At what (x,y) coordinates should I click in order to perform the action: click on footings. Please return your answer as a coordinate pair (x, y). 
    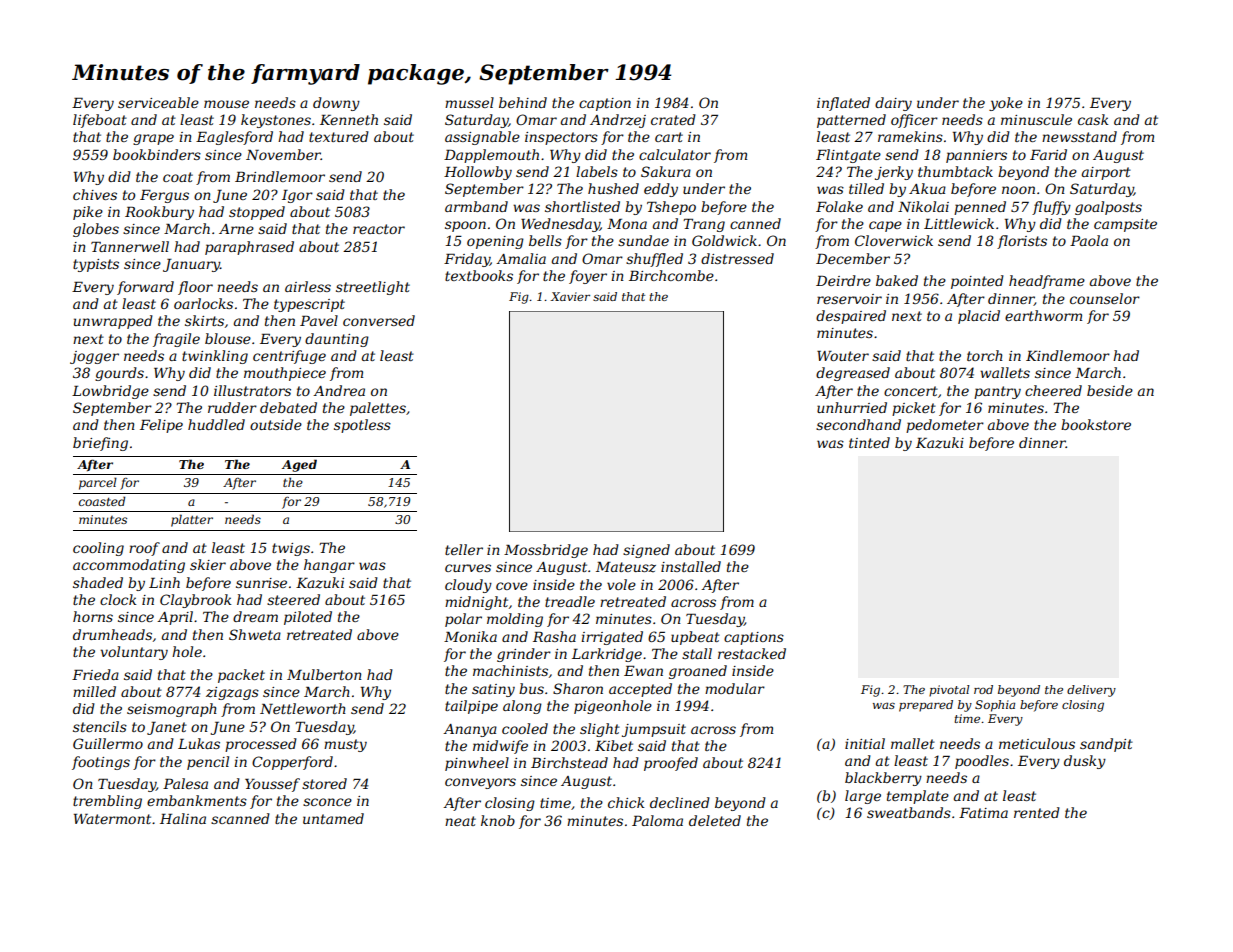
    Looking at the image, I should click on (101, 763).
